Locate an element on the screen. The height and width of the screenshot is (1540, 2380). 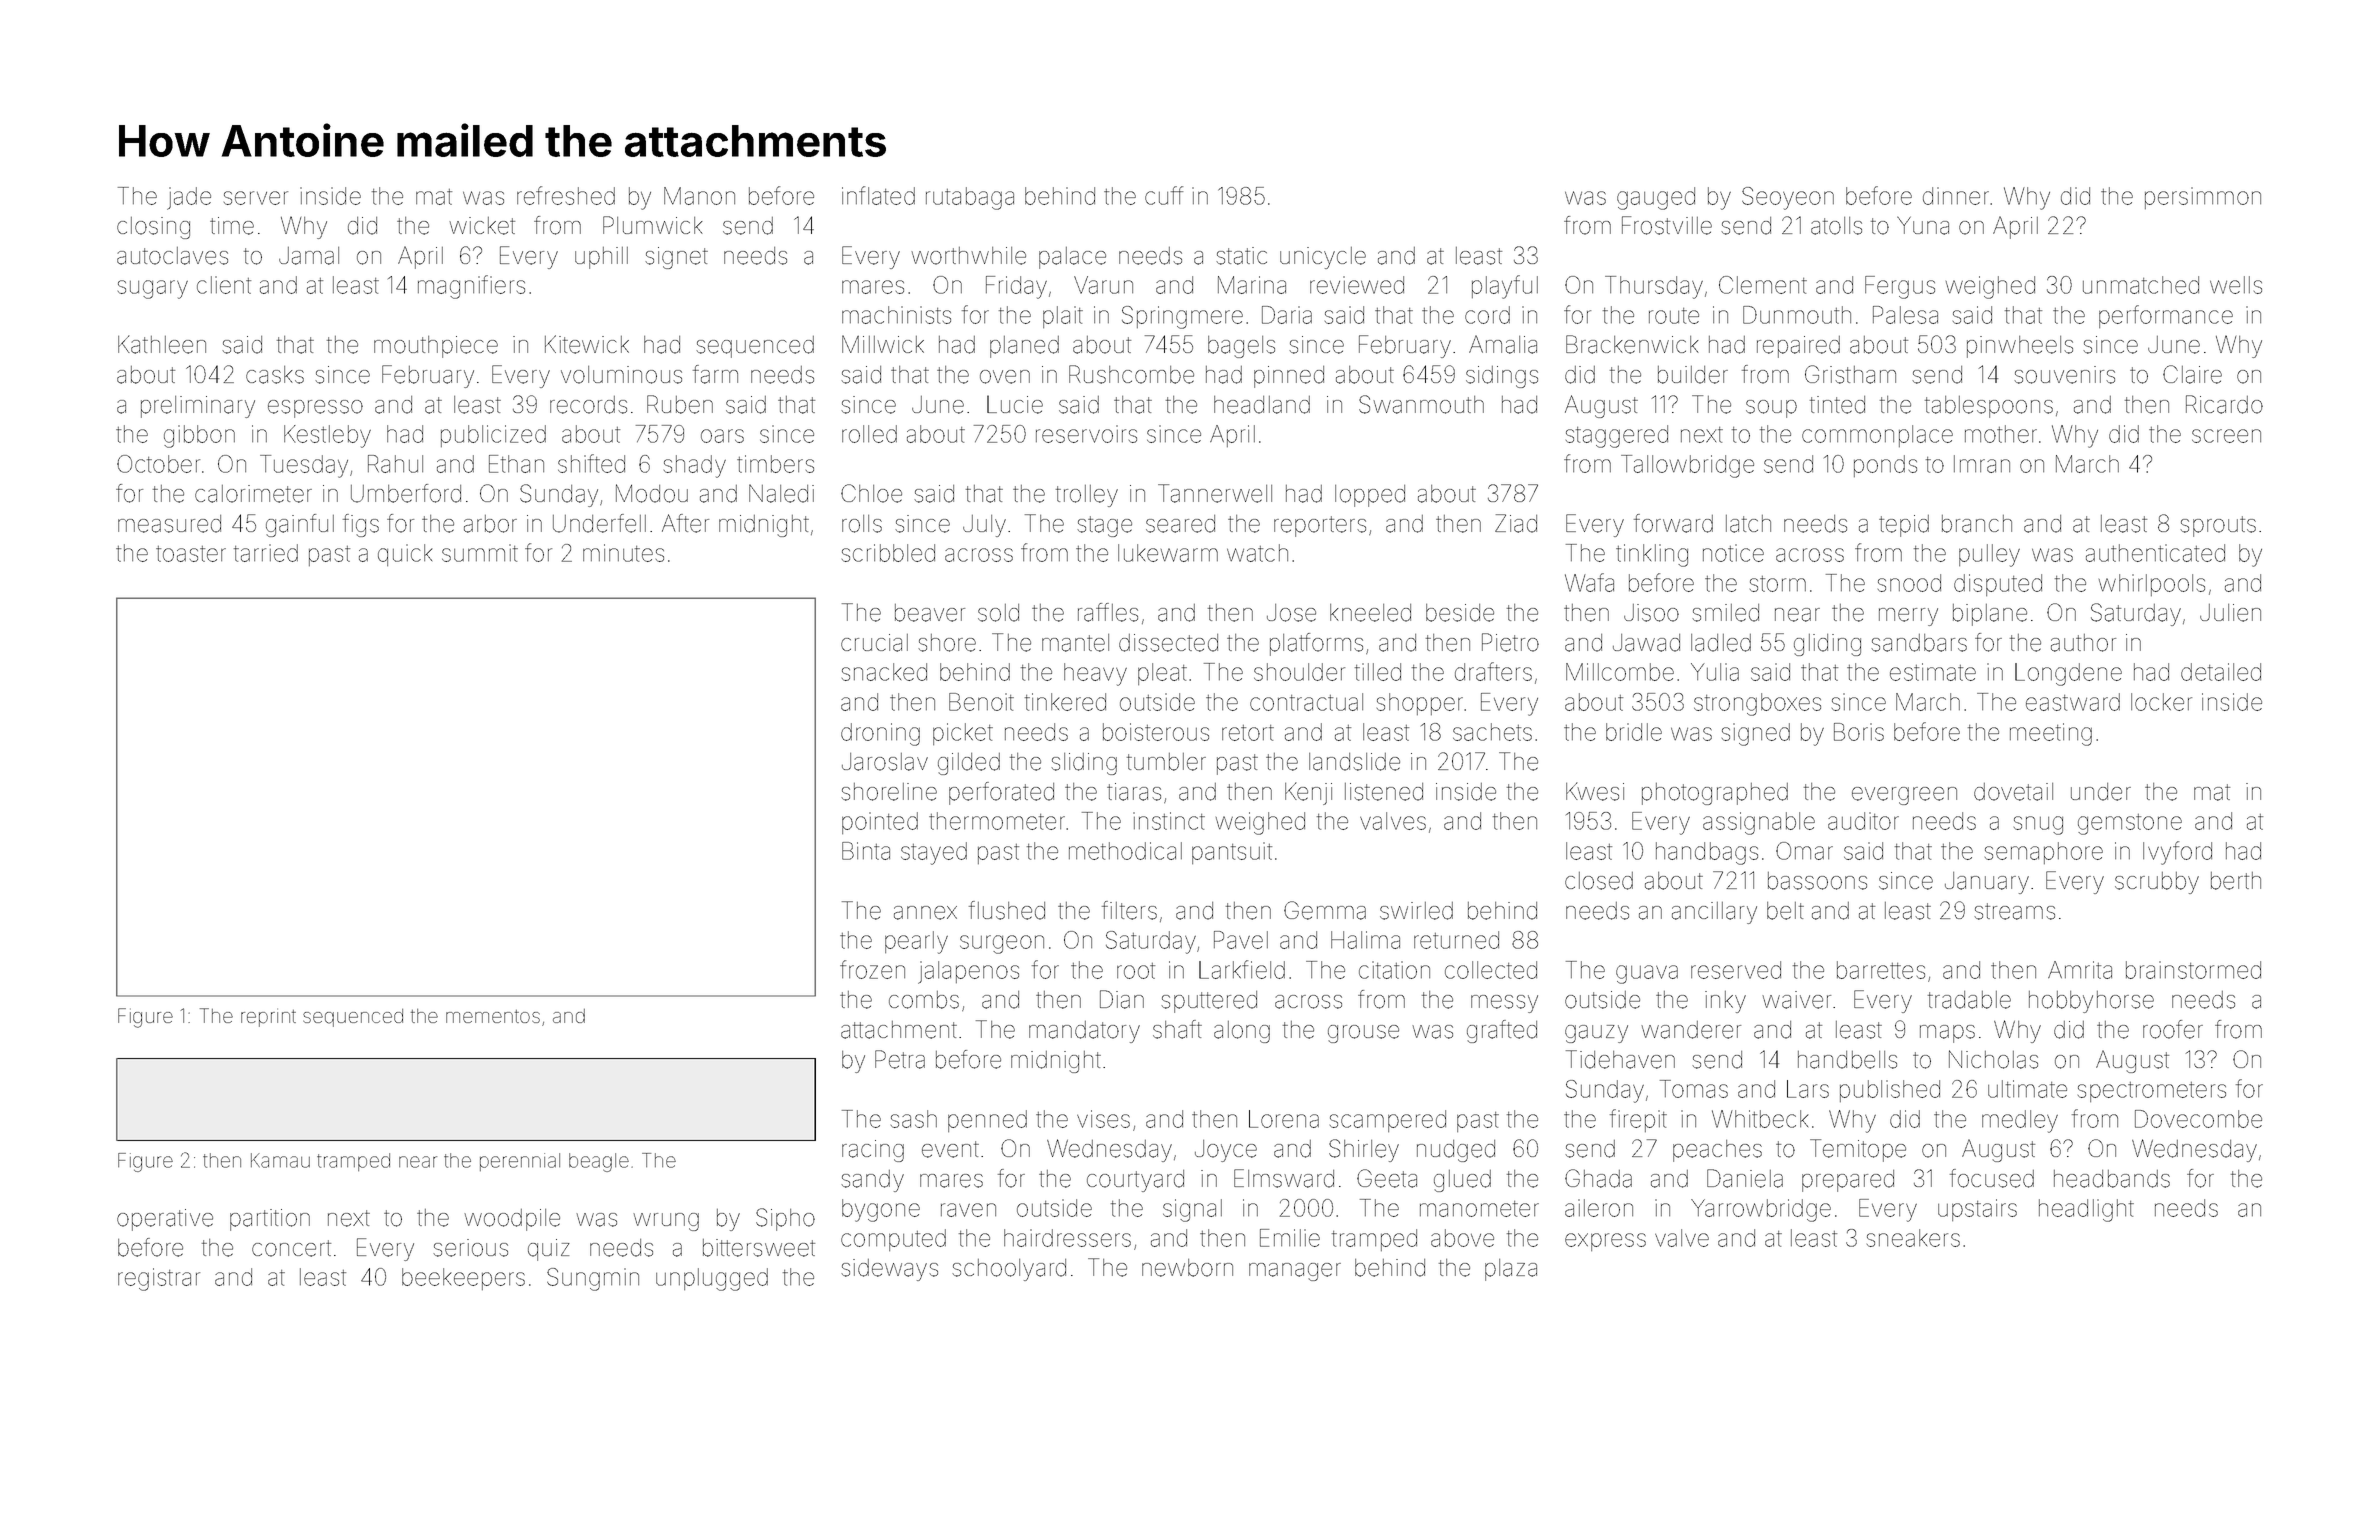
October is located at coordinates (158, 464).
